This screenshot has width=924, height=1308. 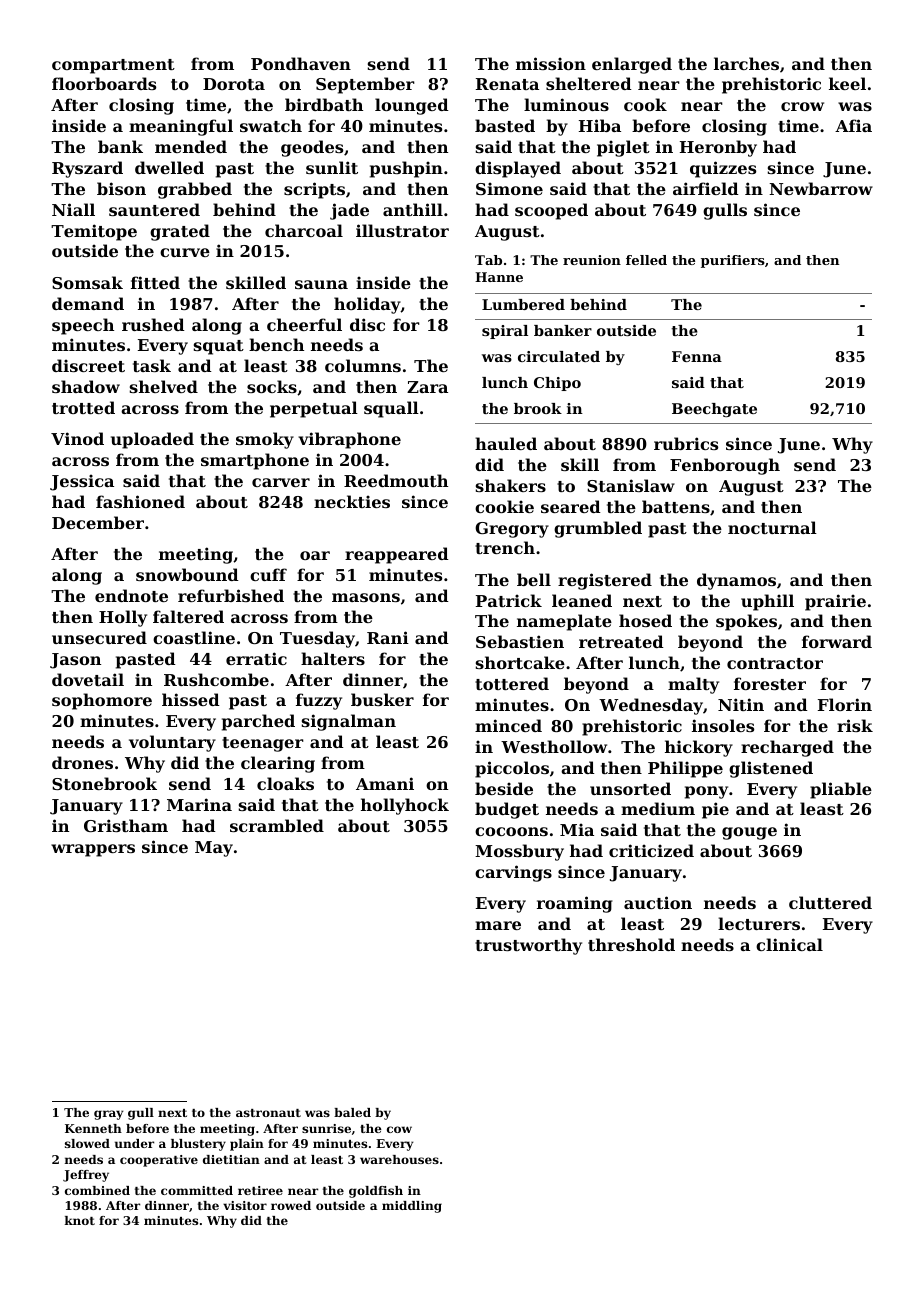 What do you see at coordinates (412, 1207) in the screenshot?
I see `middling` at bounding box center [412, 1207].
